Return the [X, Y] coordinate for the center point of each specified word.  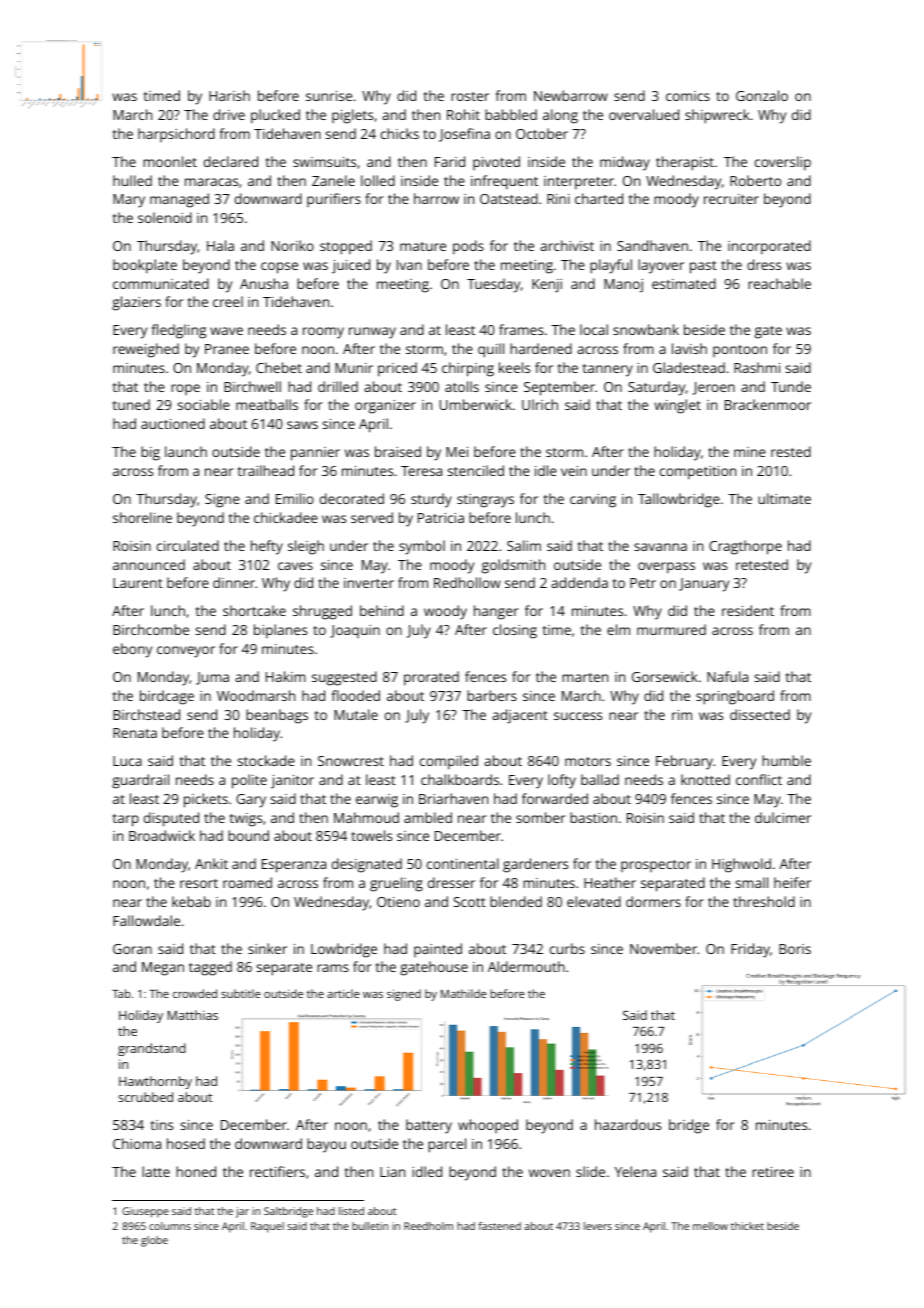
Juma [212, 678]
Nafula [727, 676]
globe [154, 1241]
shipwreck [717, 116]
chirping [468, 369]
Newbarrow [571, 95]
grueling [396, 884]
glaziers [136, 303]
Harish [229, 95]
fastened [499, 1226]
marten [585, 677]
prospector [656, 866]
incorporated [769, 247]
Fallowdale [146, 920]
